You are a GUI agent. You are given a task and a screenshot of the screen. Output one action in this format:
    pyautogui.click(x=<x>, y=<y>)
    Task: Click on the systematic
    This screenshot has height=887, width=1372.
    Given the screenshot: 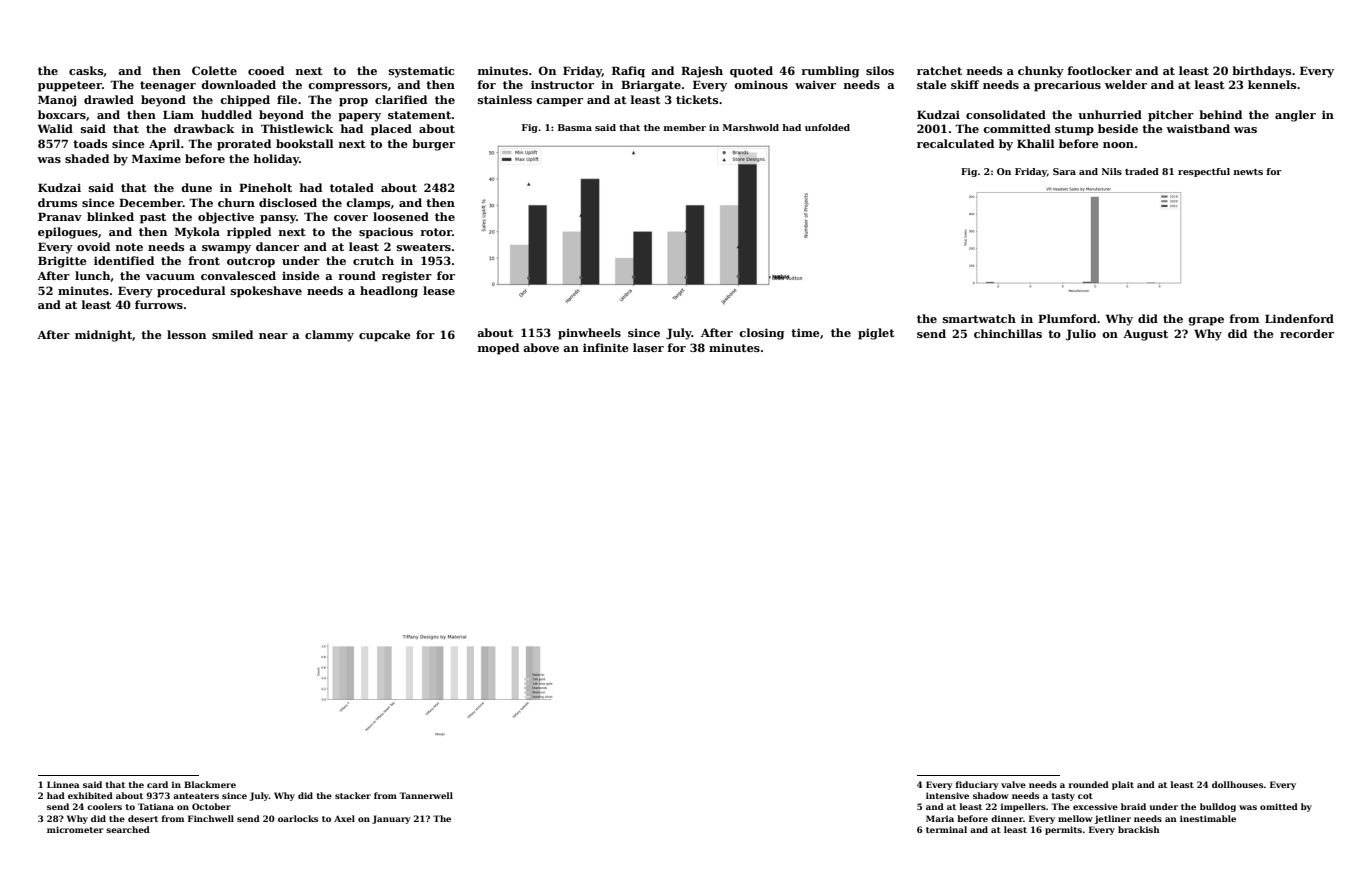 What is the action you would take?
    pyautogui.click(x=421, y=72)
